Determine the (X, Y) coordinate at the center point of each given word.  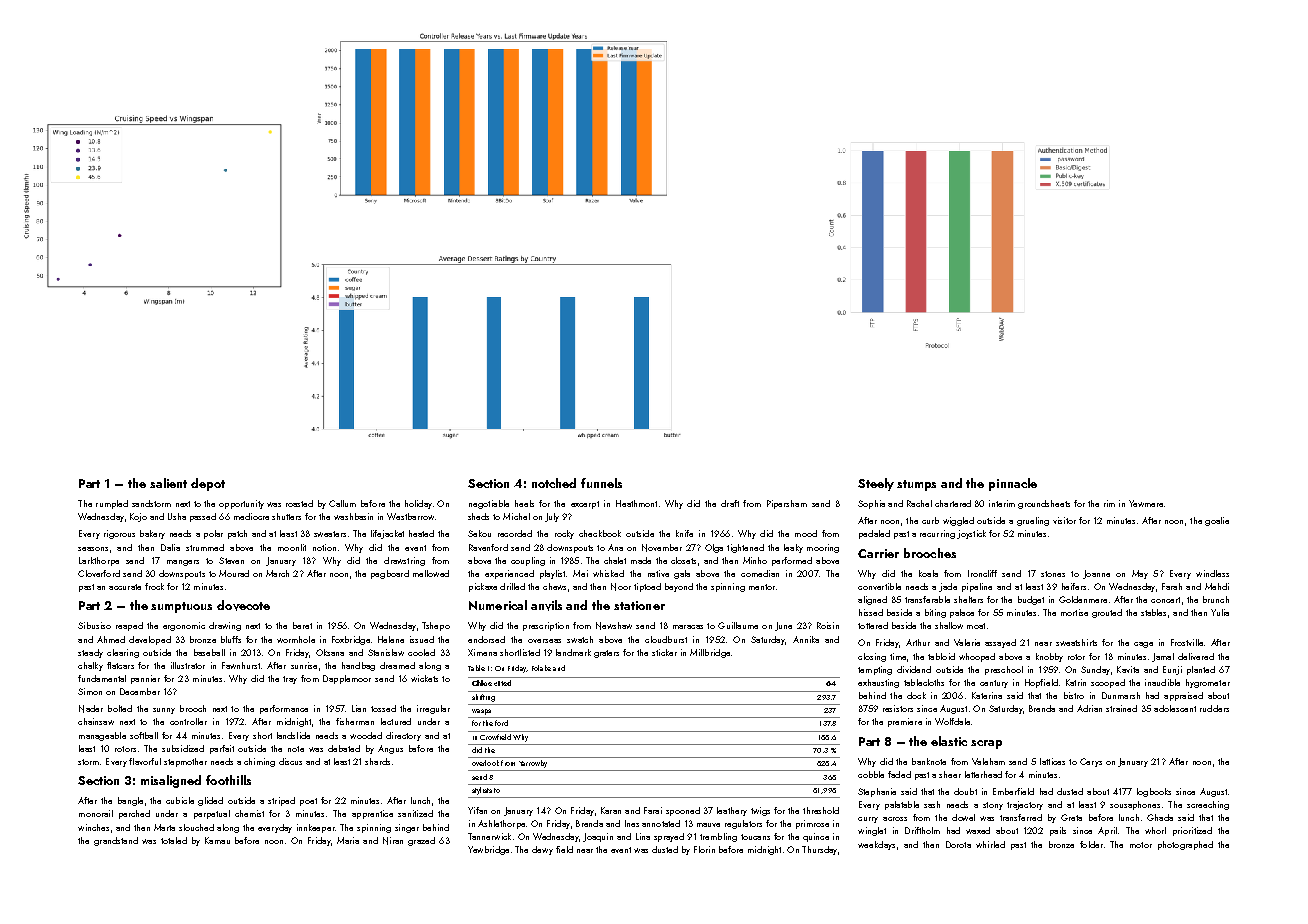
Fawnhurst (241, 665)
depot (208, 484)
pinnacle (1013, 484)
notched (554, 483)
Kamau (217, 840)
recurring (937, 534)
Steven (231, 560)
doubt (965, 791)
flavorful (145, 761)
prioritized (1192, 831)
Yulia (1220, 612)
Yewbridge (488, 850)
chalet (615, 560)
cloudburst (666, 639)
